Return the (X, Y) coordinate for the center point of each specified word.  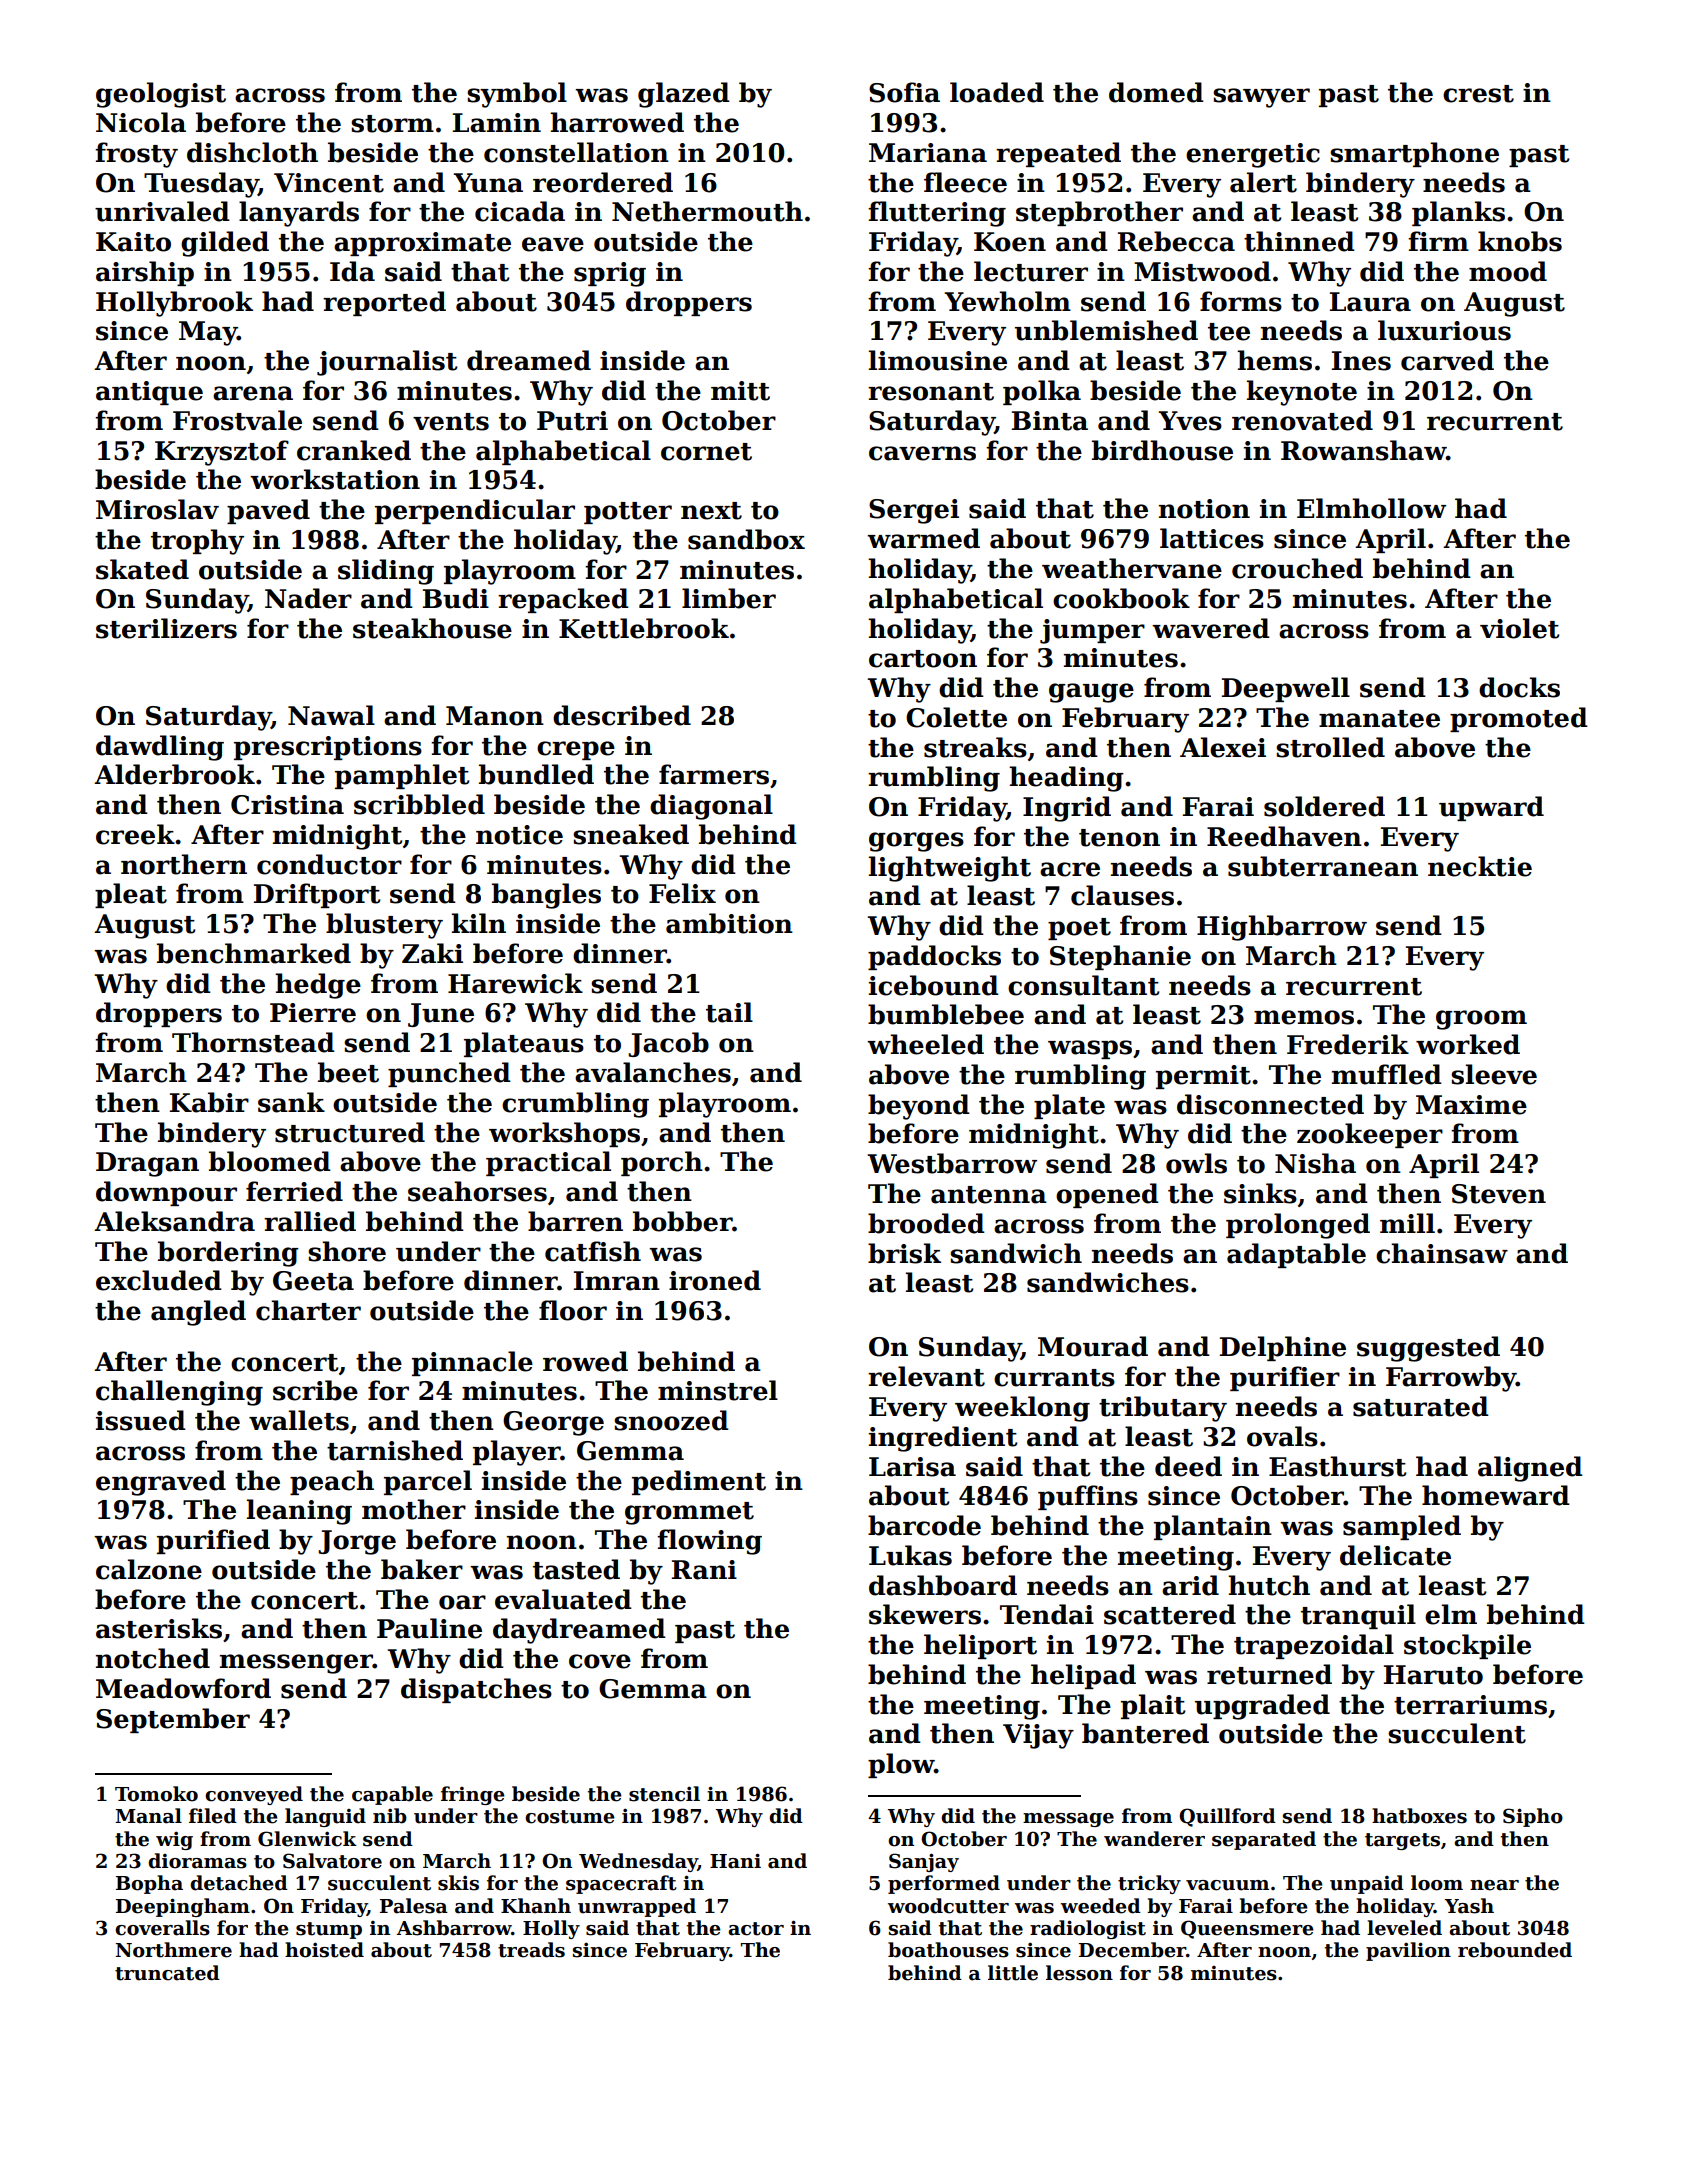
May (208, 333)
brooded (926, 1223)
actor (756, 1929)
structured (350, 1132)
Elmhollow (1371, 508)
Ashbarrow (454, 1928)
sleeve (1494, 1074)
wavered (1211, 628)
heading (1066, 779)
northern (184, 864)
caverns (922, 453)
